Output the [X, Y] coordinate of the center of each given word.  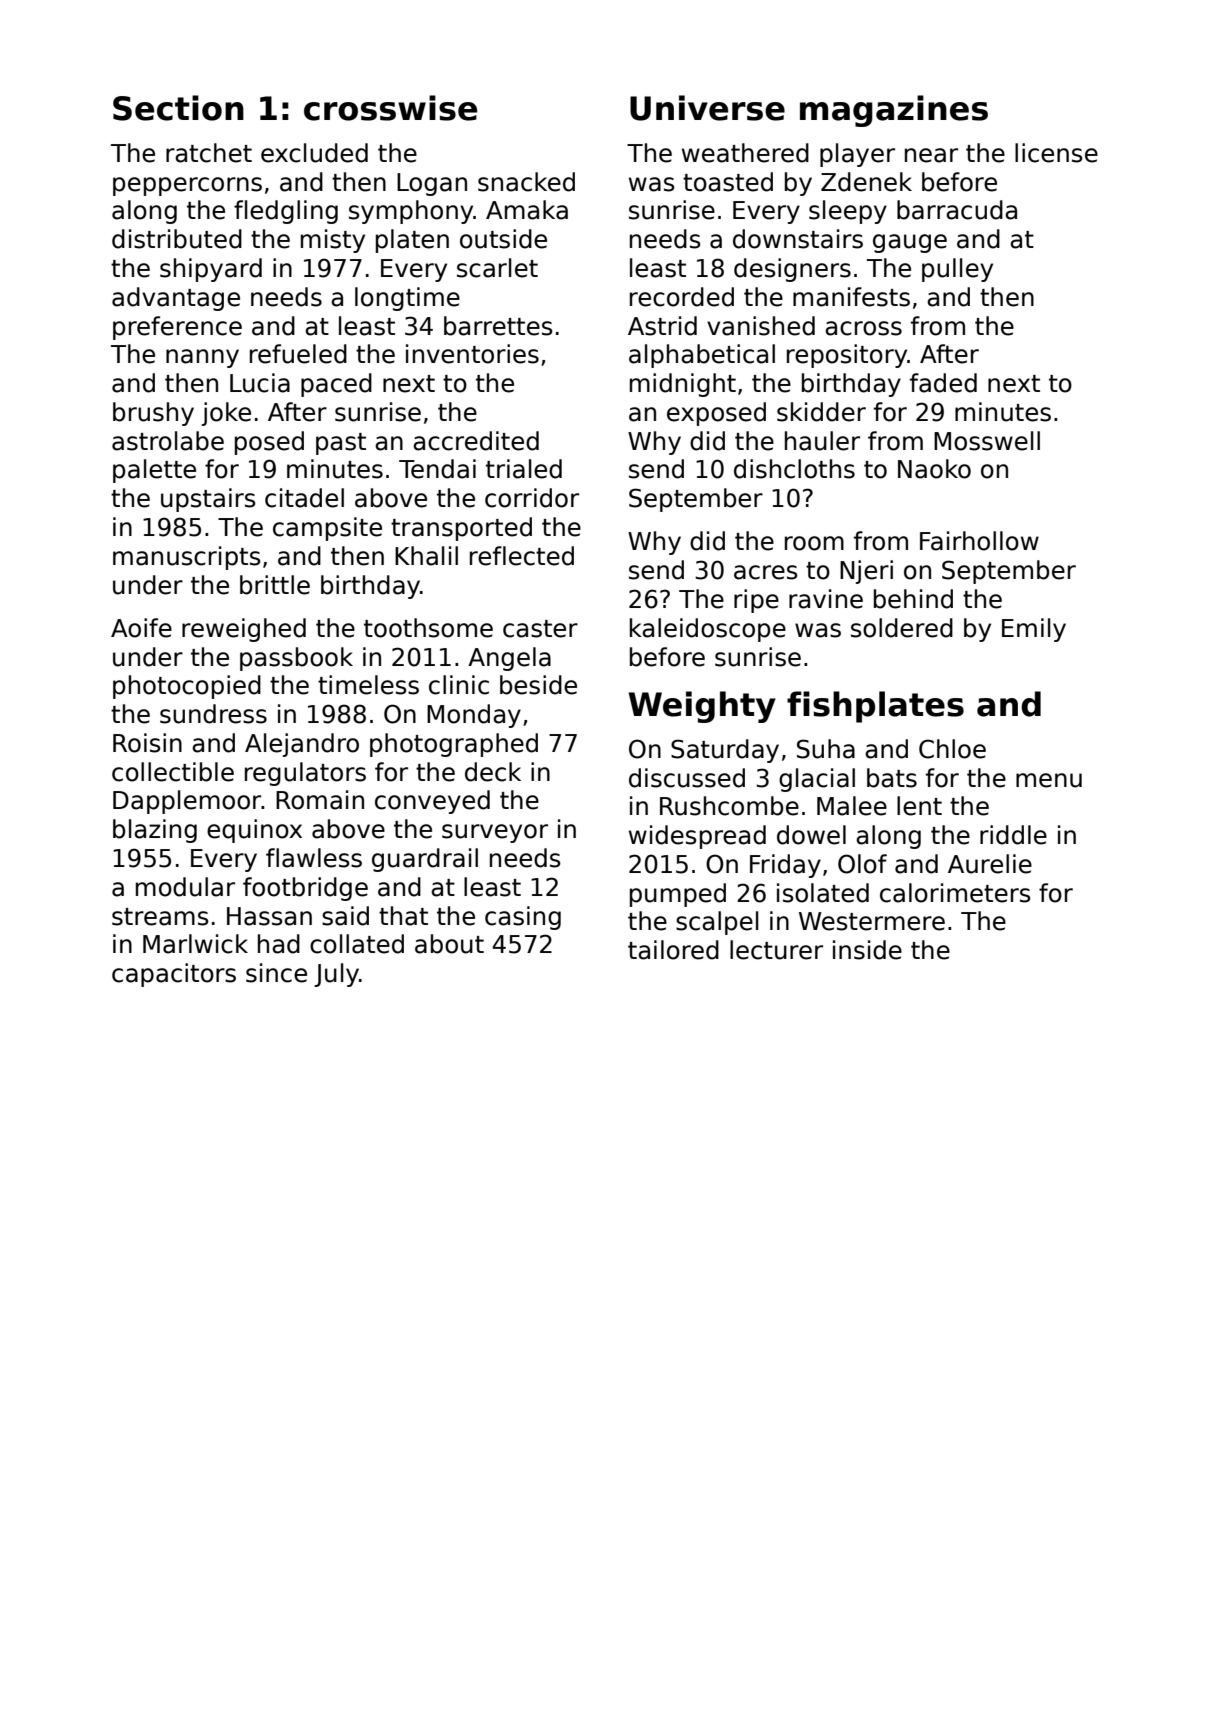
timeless [368, 685]
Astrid [662, 326]
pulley [957, 270]
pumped [678, 895]
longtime [407, 299]
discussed [687, 778]
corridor [532, 498]
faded [943, 383]
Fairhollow [979, 541]
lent [919, 806]
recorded [682, 297]
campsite [327, 529]
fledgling [286, 212]
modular [185, 887]
